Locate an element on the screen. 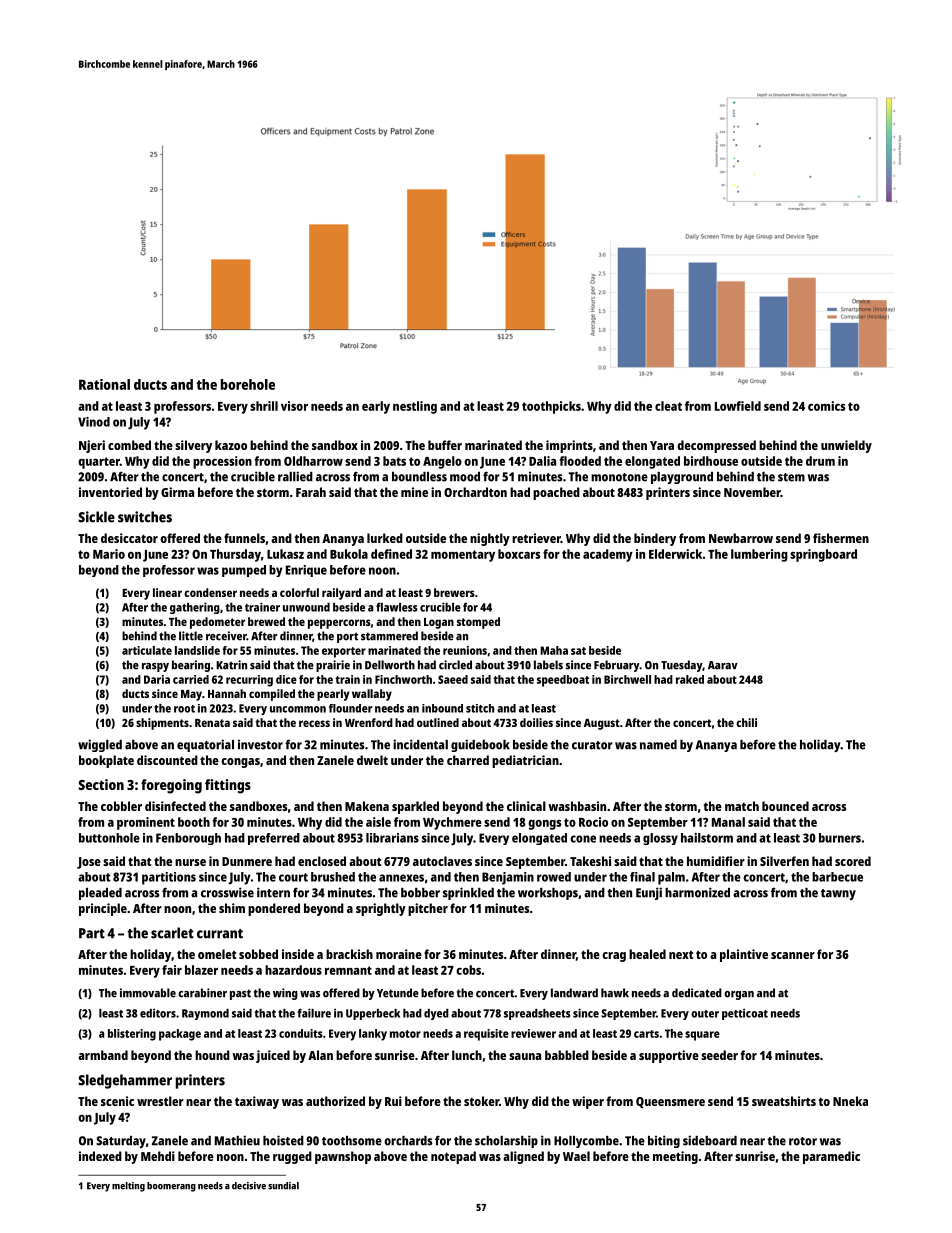 The image size is (952, 1233). sauna is located at coordinates (525, 1056).
